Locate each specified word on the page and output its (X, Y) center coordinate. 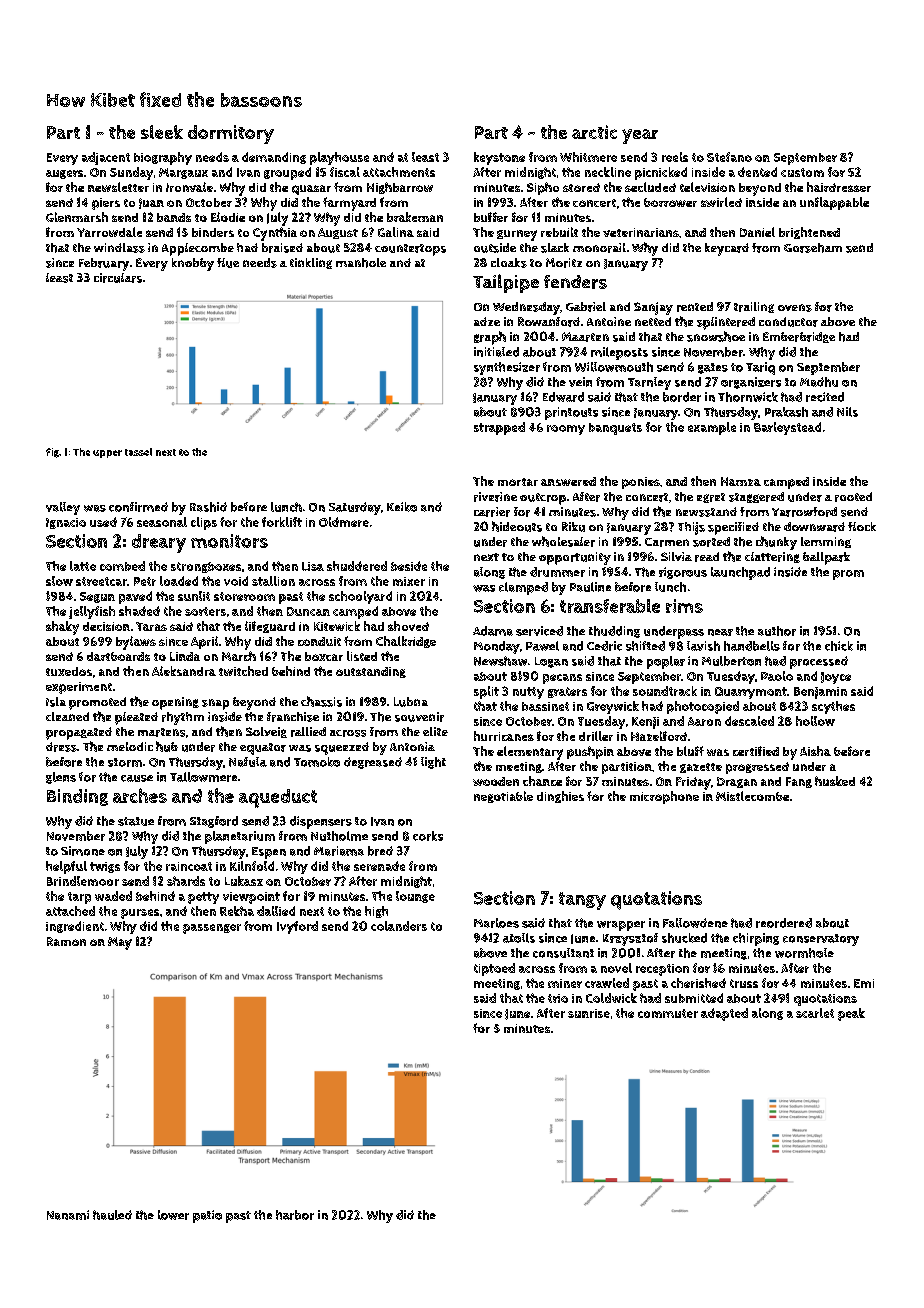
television (707, 187)
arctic (594, 132)
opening (175, 703)
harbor (295, 1215)
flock (862, 526)
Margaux (183, 173)
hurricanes (504, 736)
